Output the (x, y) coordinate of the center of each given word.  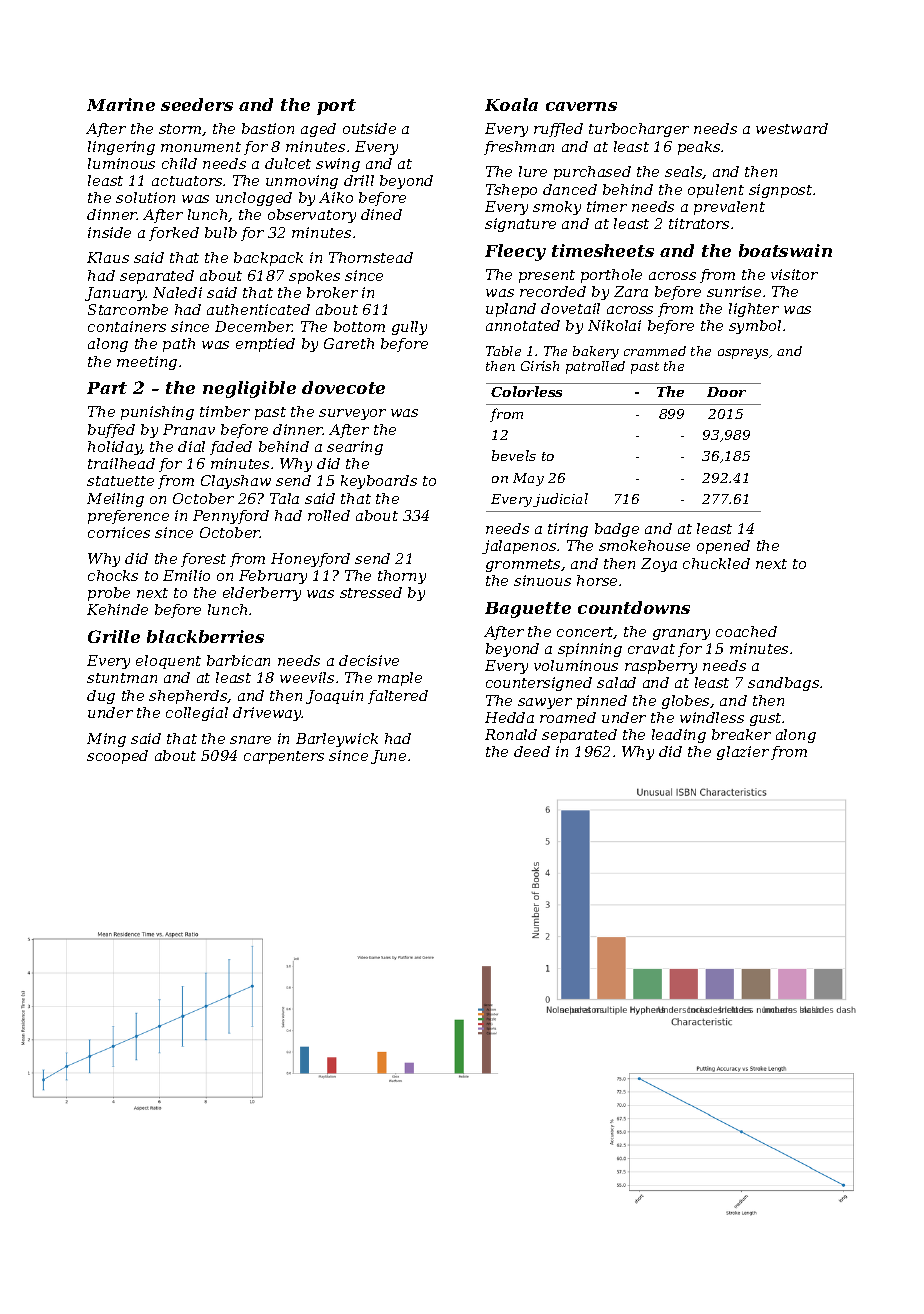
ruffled (558, 130)
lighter (754, 310)
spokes (314, 277)
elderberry (262, 594)
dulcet (288, 163)
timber (225, 411)
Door (726, 392)
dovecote (343, 387)
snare (250, 740)
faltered (398, 697)
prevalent (729, 208)
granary (681, 634)
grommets (523, 565)
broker (332, 292)
